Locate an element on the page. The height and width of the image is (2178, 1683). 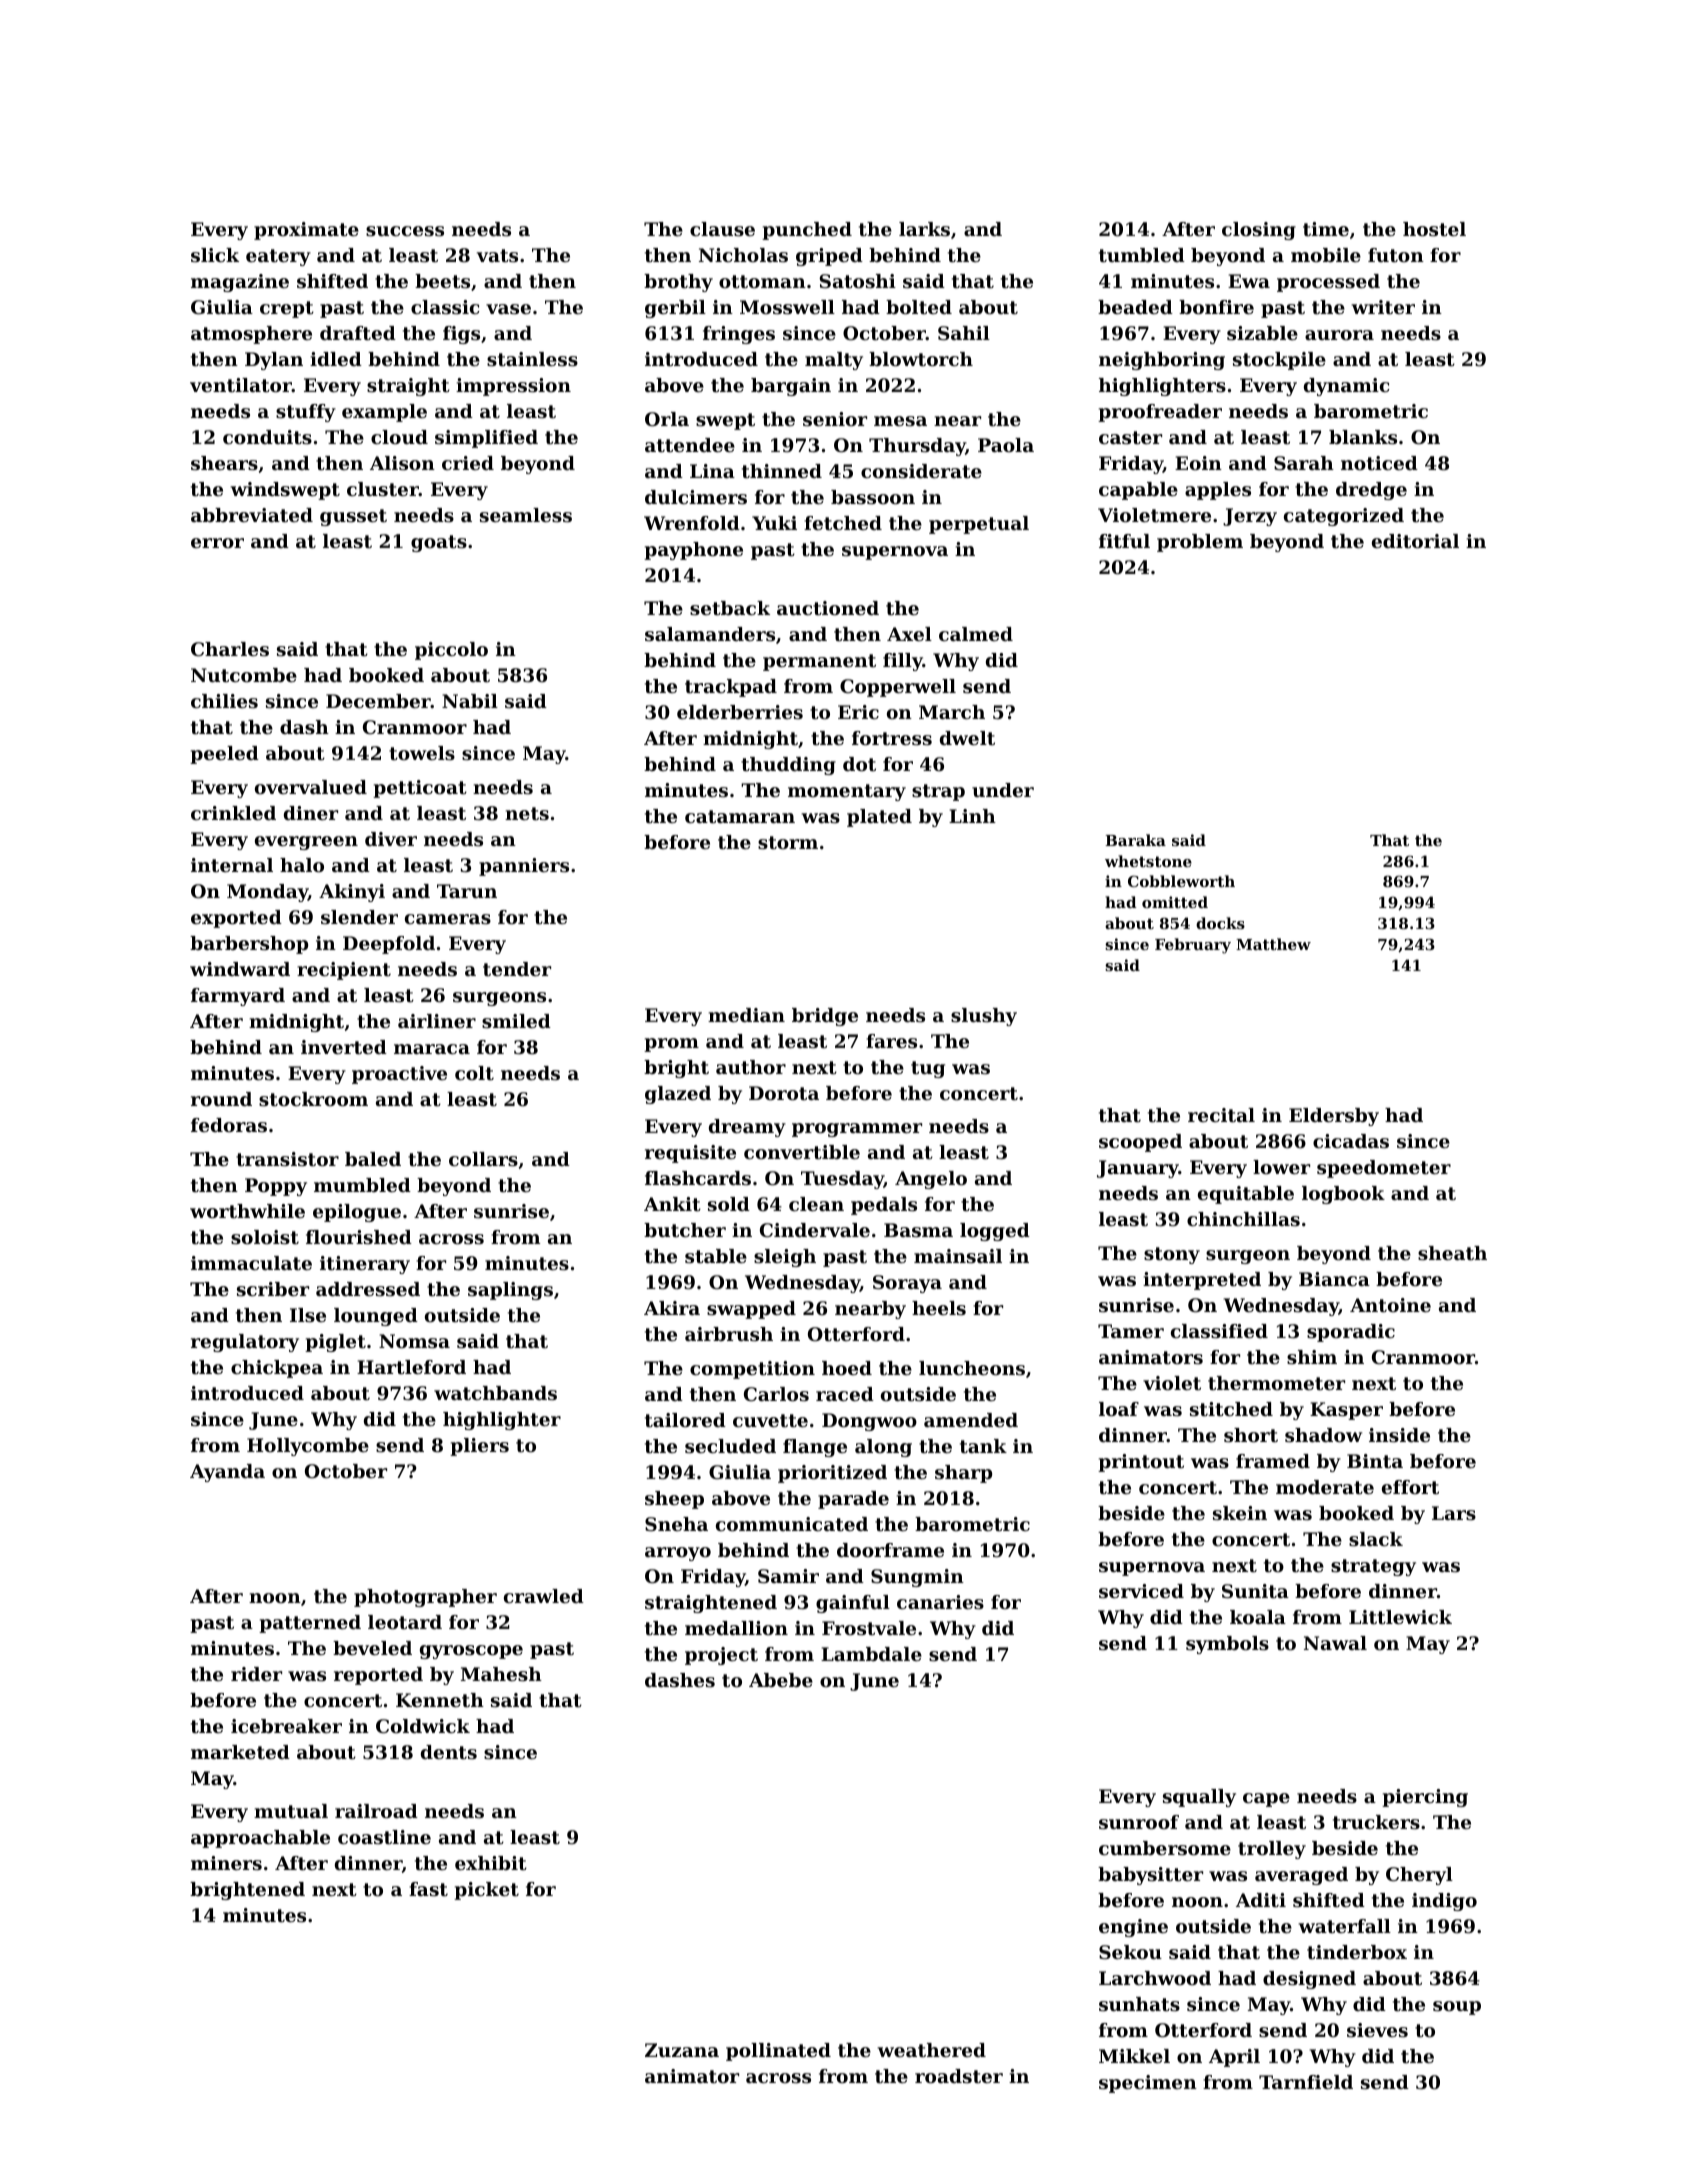
programmer is located at coordinates (857, 1130).
